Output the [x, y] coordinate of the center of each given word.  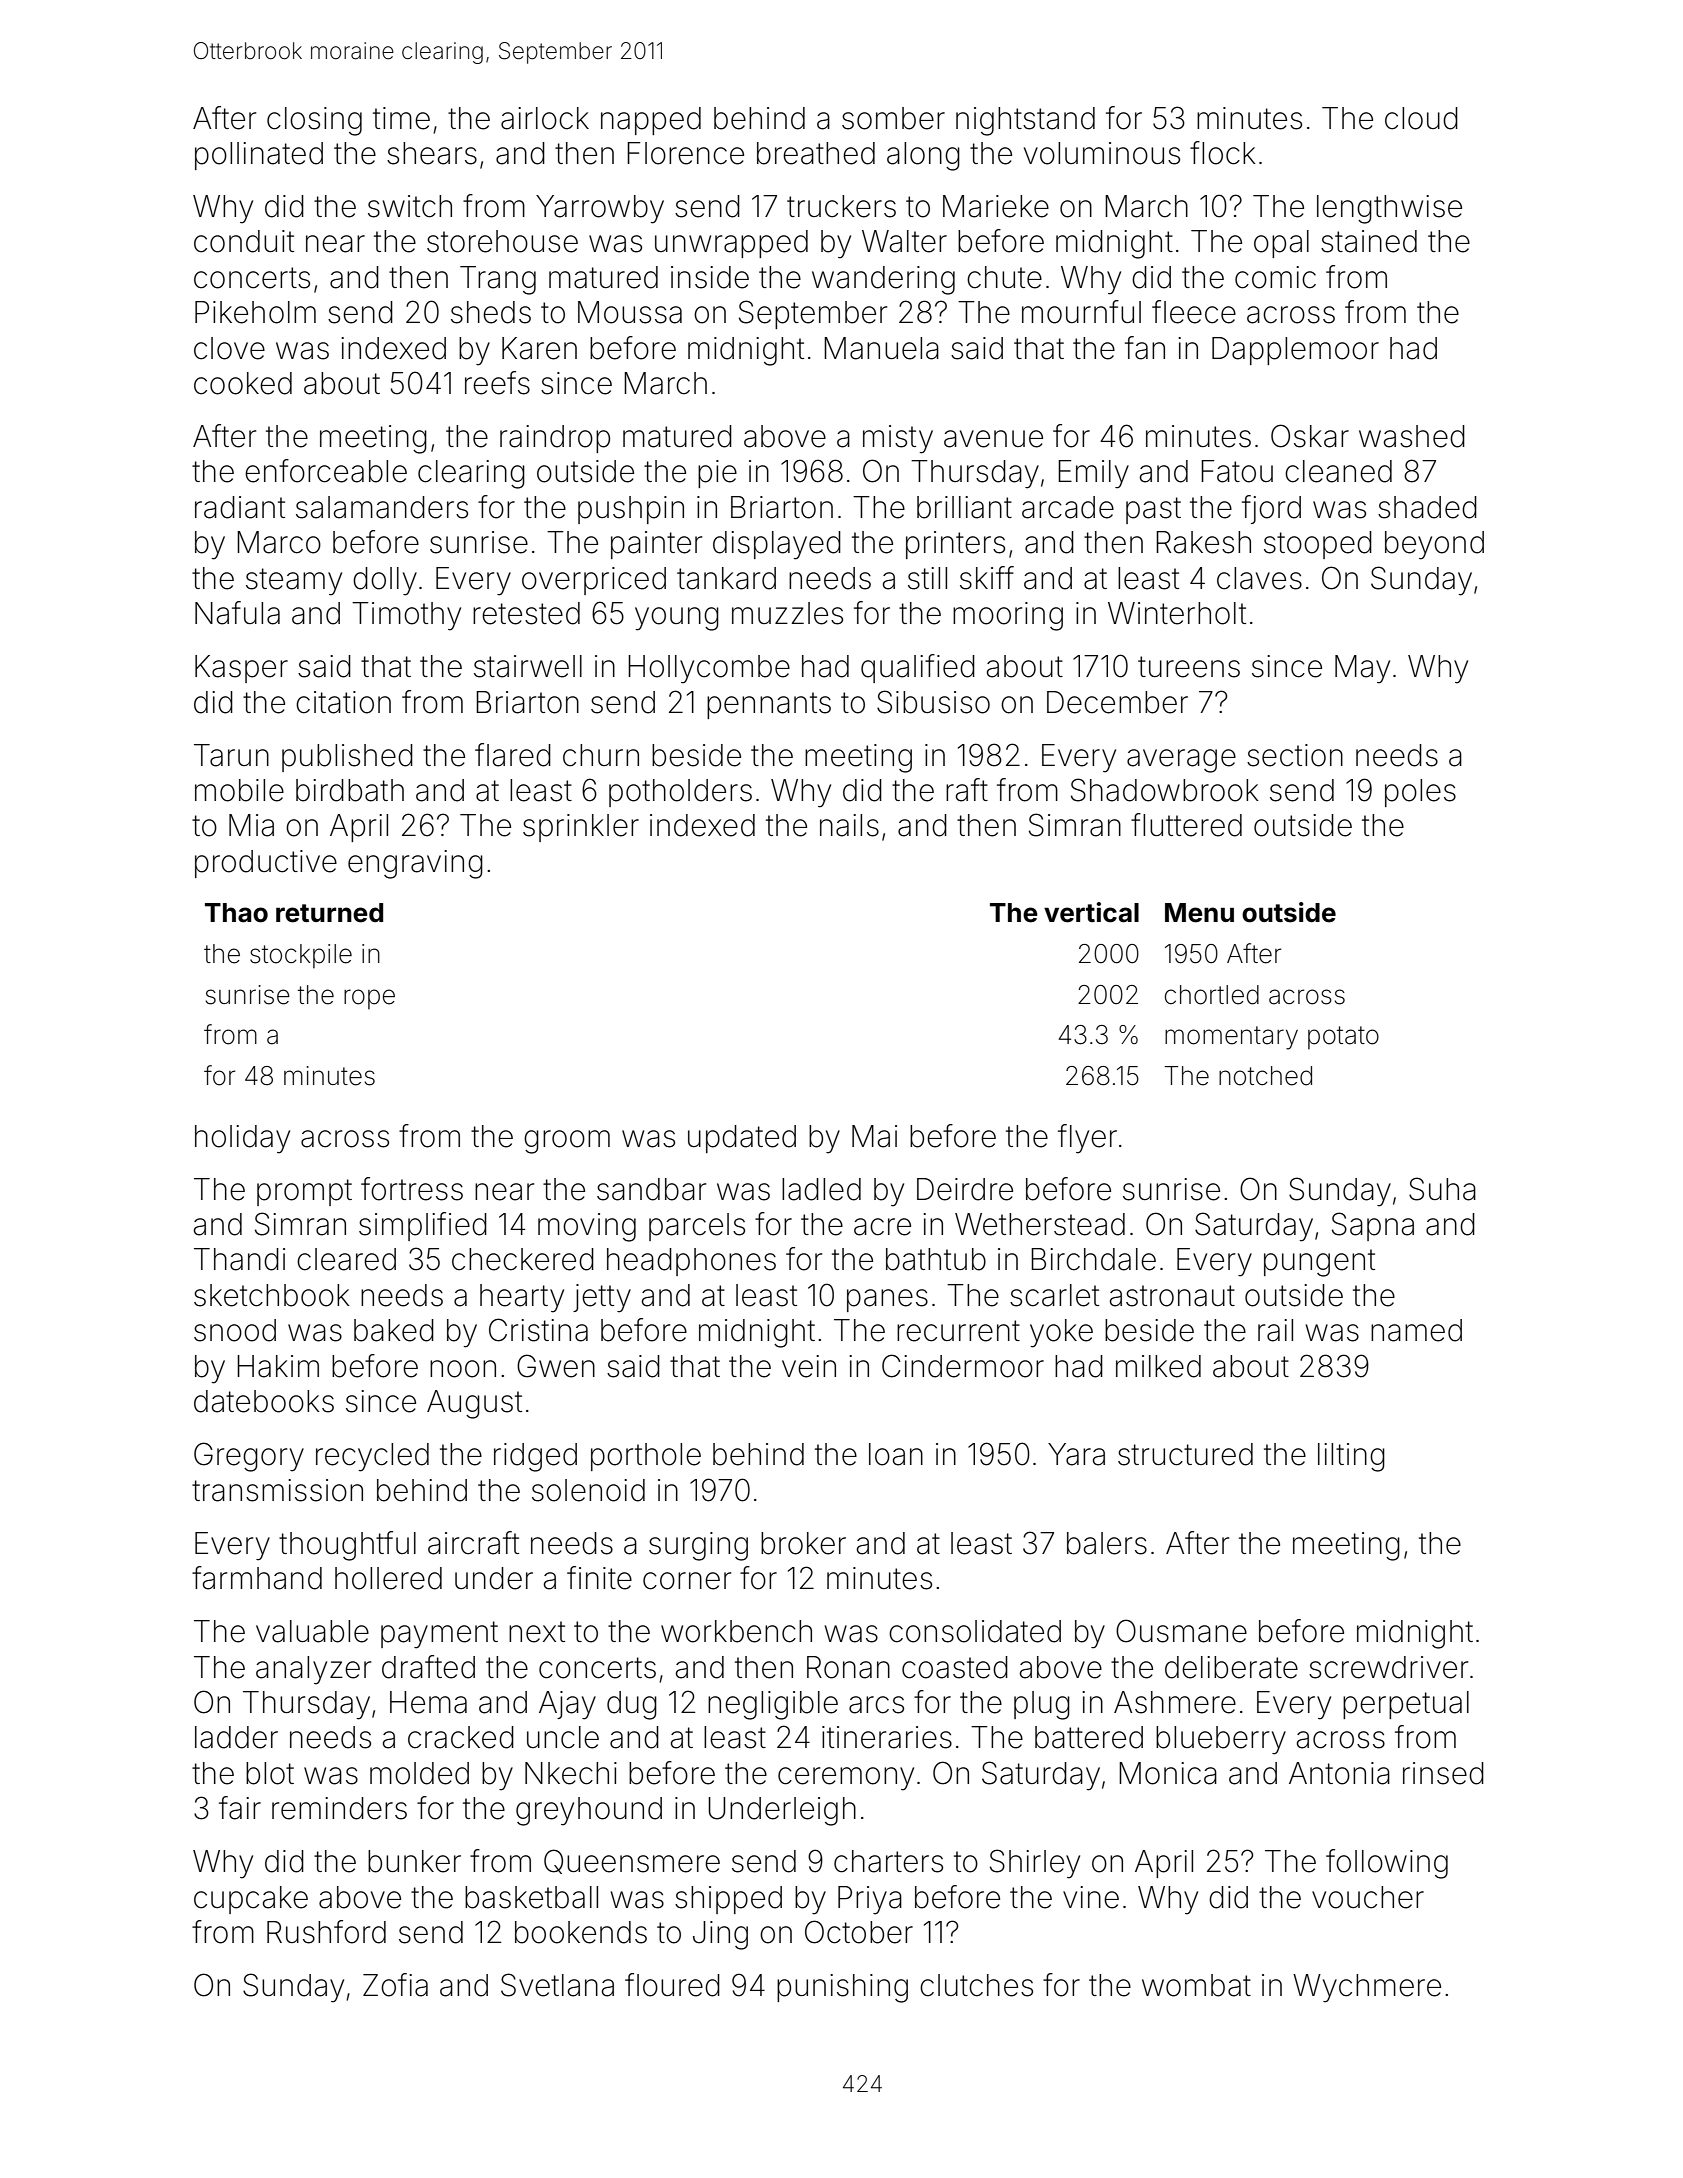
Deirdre [965, 1189]
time [401, 118]
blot [270, 1773]
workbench [736, 1631]
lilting [1351, 1457]
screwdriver [1388, 1667]
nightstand [1025, 121]
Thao [236, 913]
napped [651, 121]
